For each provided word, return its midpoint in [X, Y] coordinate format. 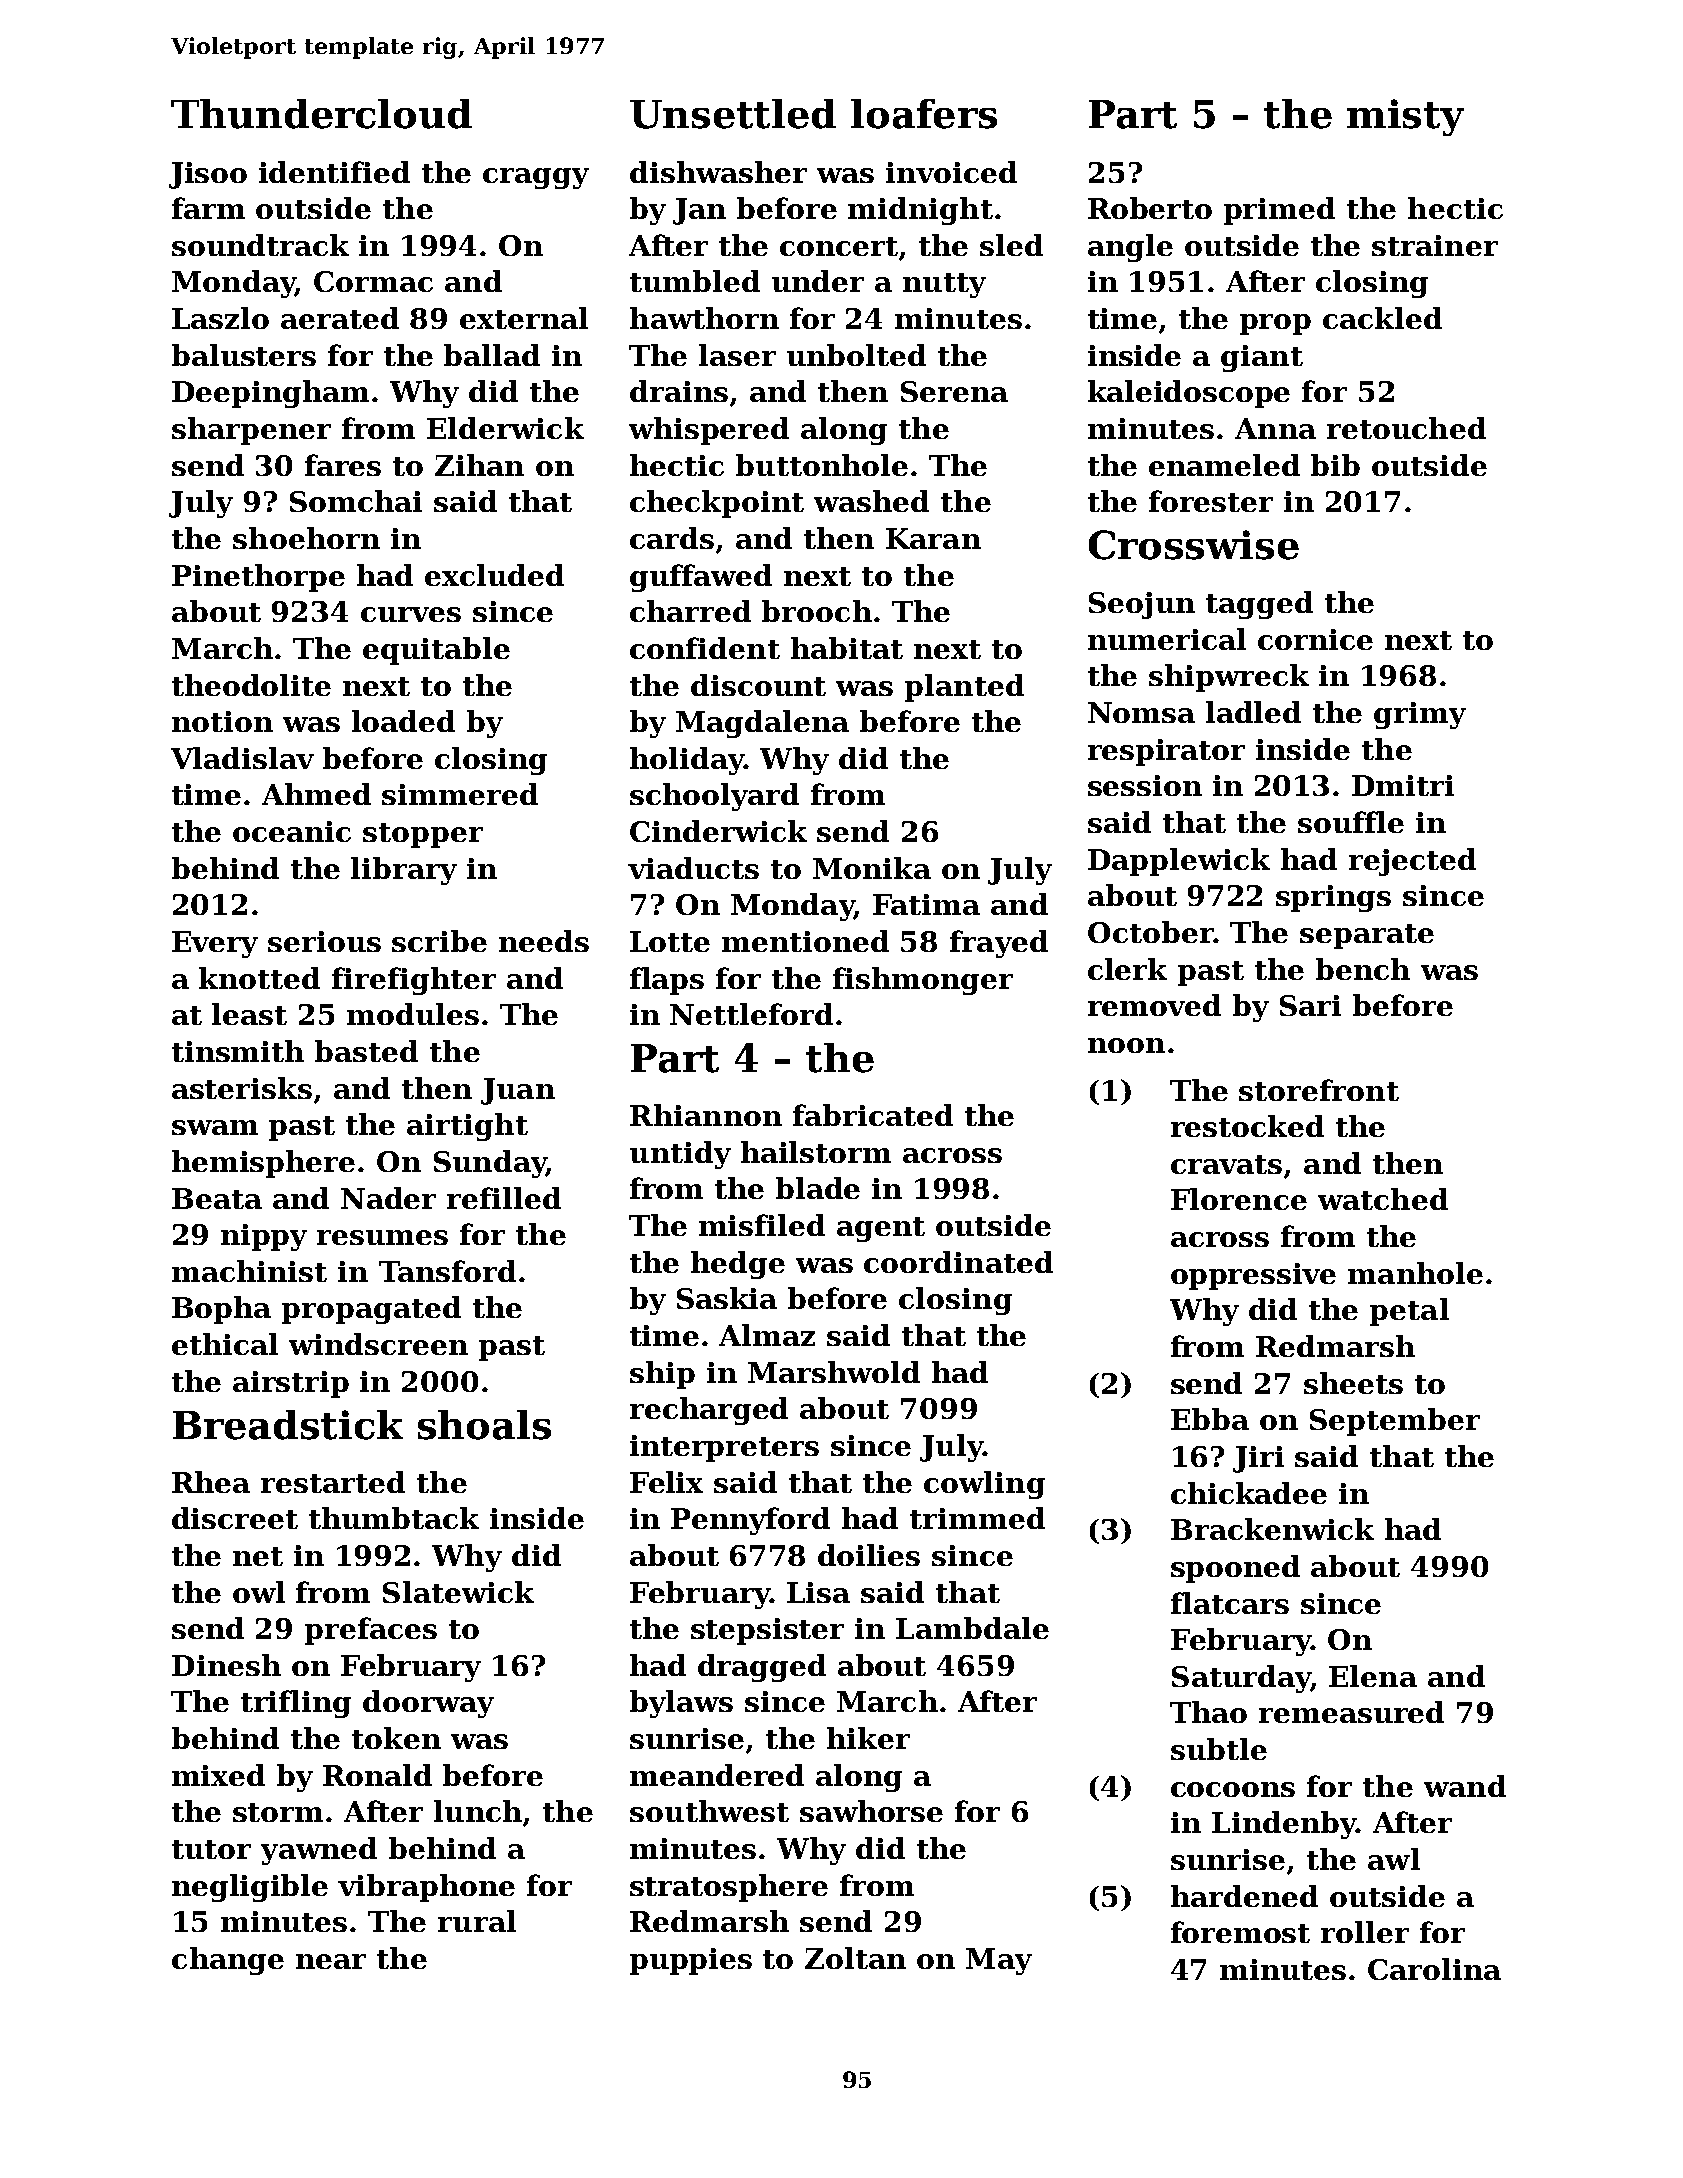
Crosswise [1194, 545]
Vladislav [242, 758]
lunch [478, 1811]
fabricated [873, 1115]
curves [411, 614]
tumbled [695, 281]
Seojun [1142, 605]
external [524, 318]
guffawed [701, 578]
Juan [518, 1091]
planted [964, 688]
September [1395, 1422]
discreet [235, 1518]
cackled [1382, 318]
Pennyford [750, 1521]
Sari [1310, 1005]
